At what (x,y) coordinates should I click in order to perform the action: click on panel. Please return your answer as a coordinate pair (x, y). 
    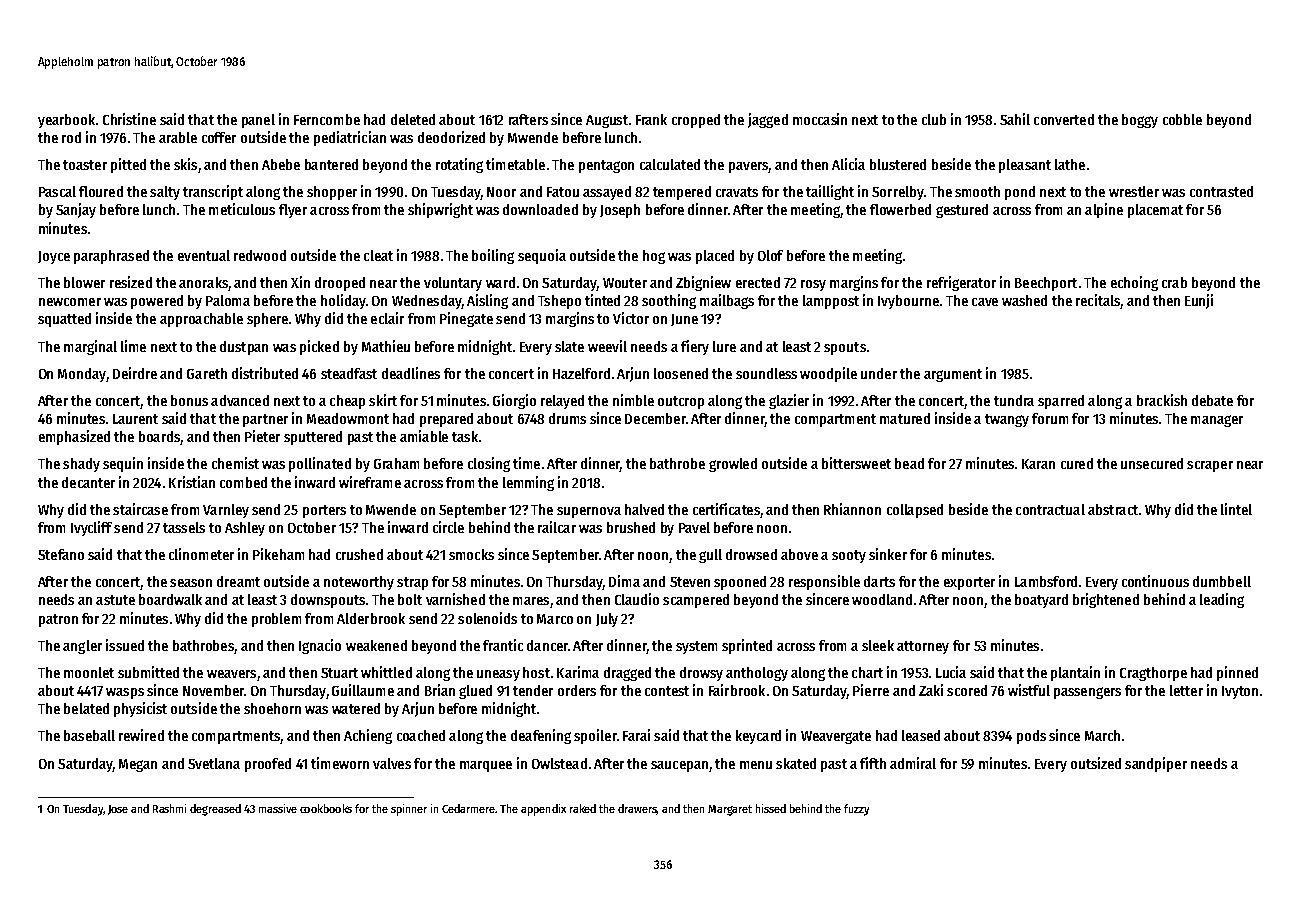
    Looking at the image, I should click on (258, 121).
